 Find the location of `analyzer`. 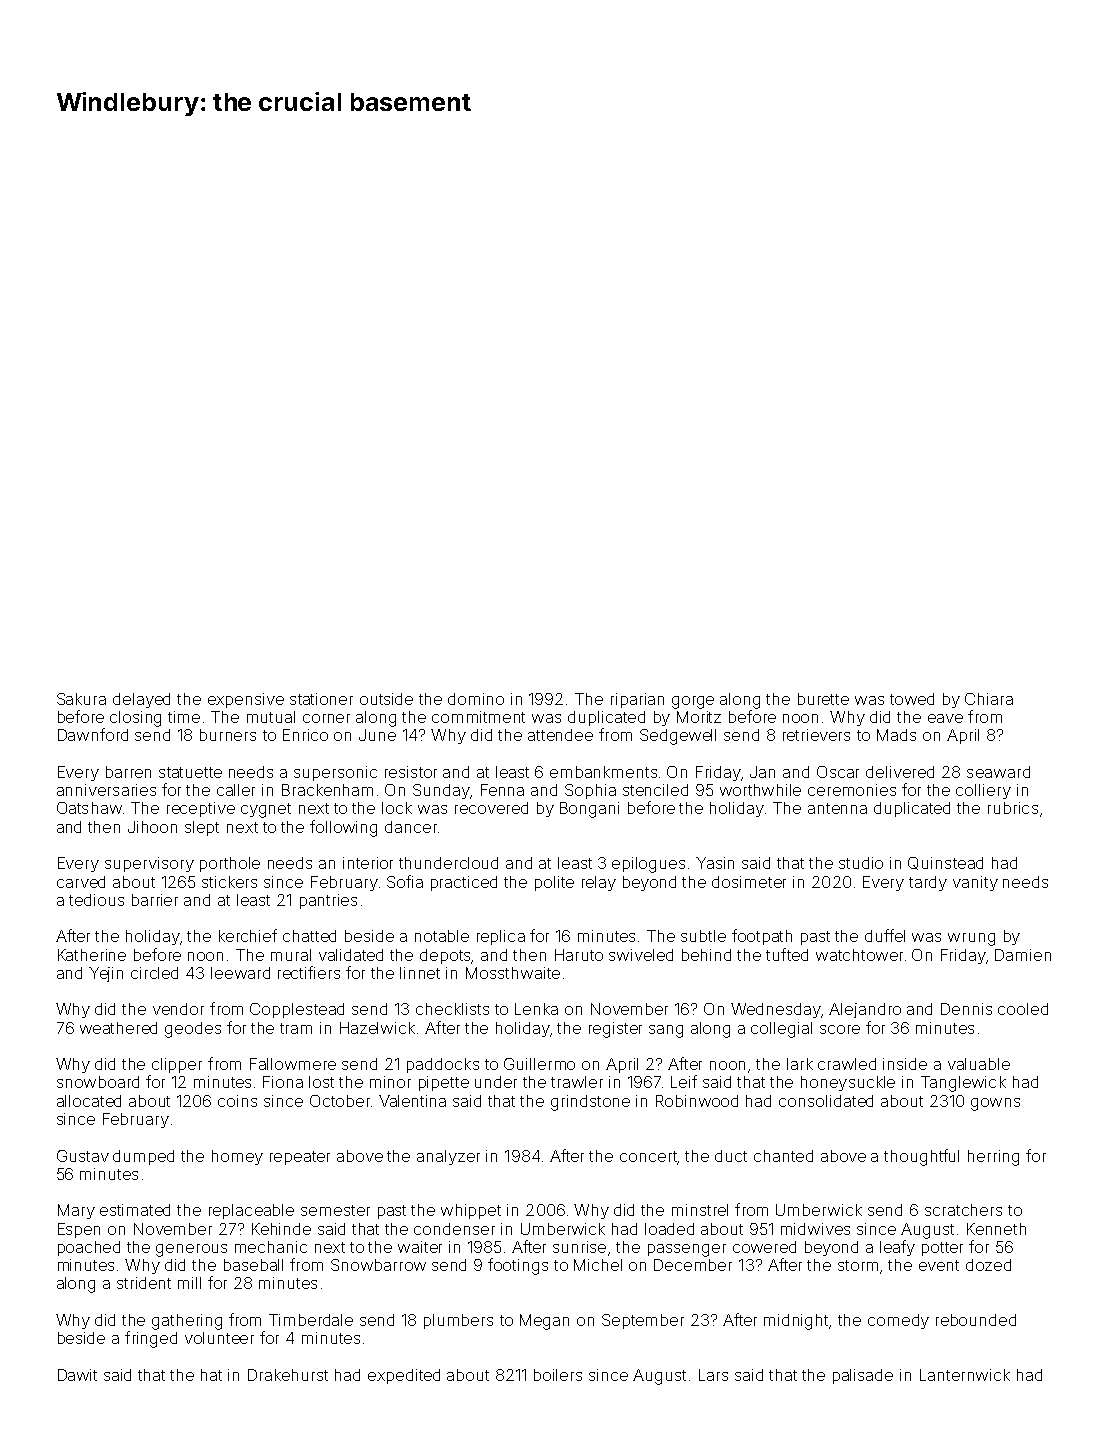

analyzer is located at coordinates (448, 1157).
